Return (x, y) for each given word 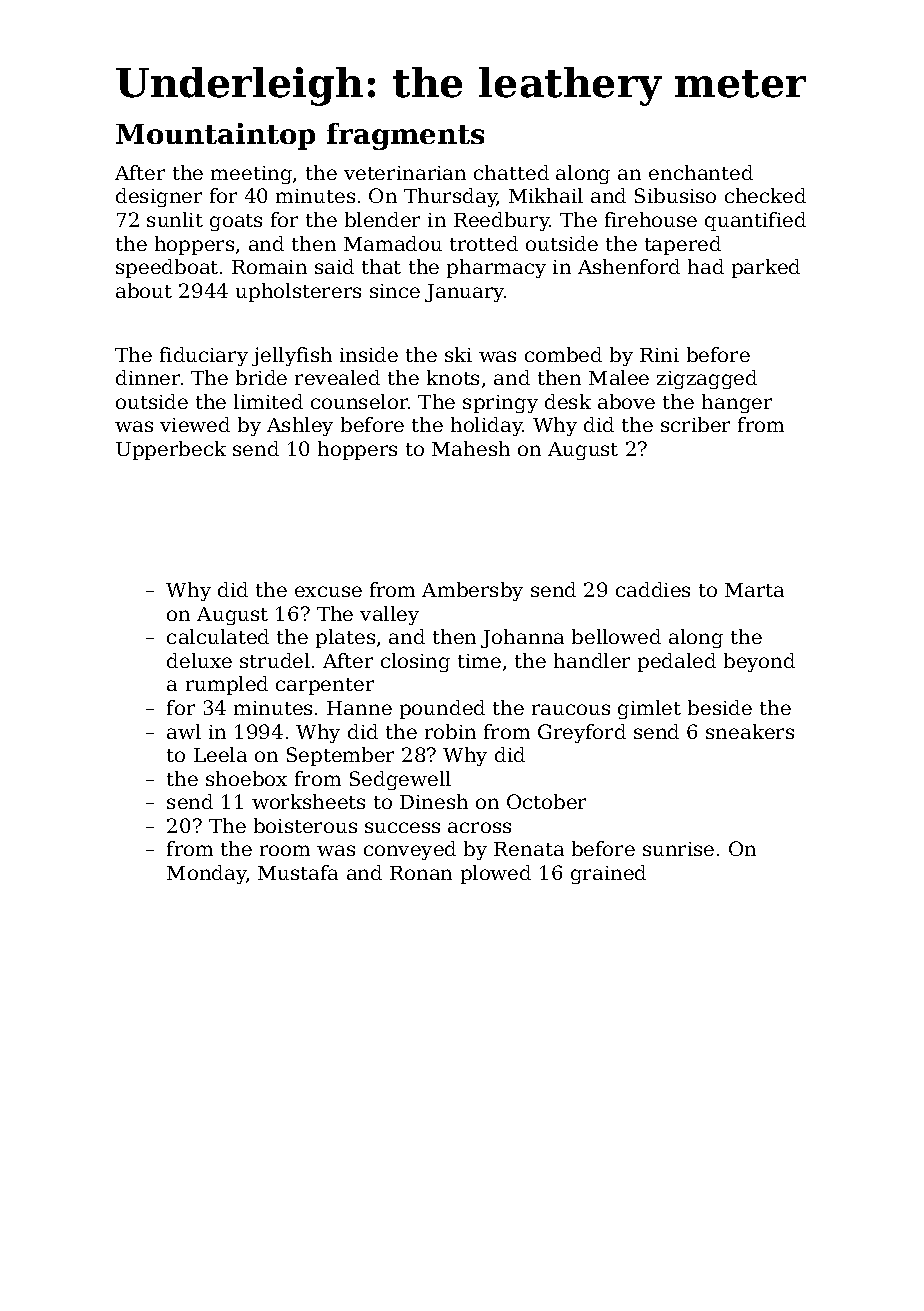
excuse (328, 591)
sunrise (678, 849)
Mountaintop (215, 136)
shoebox (246, 778)
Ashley (300, 426)
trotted (484, 243)
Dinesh (434, 801)
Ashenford (629, 266)
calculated (218, 636)
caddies (653, 589)
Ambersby (472, 591)
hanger (737, 403)
